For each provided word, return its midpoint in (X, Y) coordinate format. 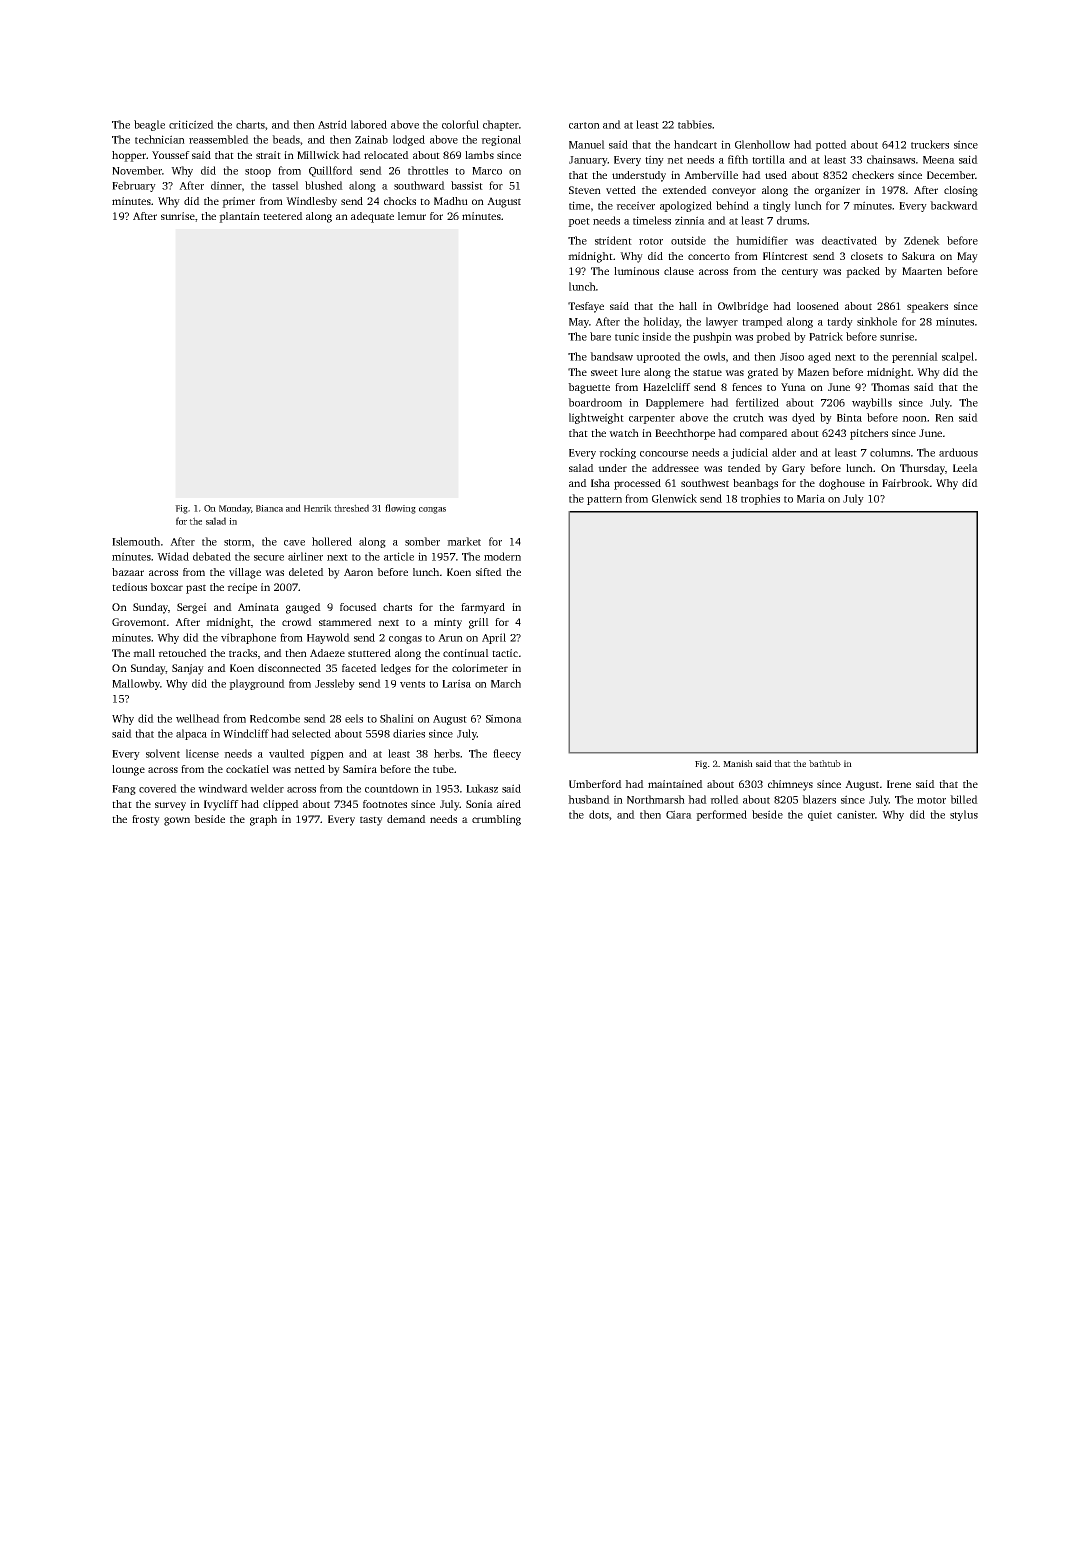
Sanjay (188, 669)
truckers (930, 144)
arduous (958, 452)
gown (177, 821)
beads (286, 139)
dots (599, 814)
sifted (489, 572)
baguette (589, 388)
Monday (235, 509)
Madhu (451, 201)
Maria (811, 498)
